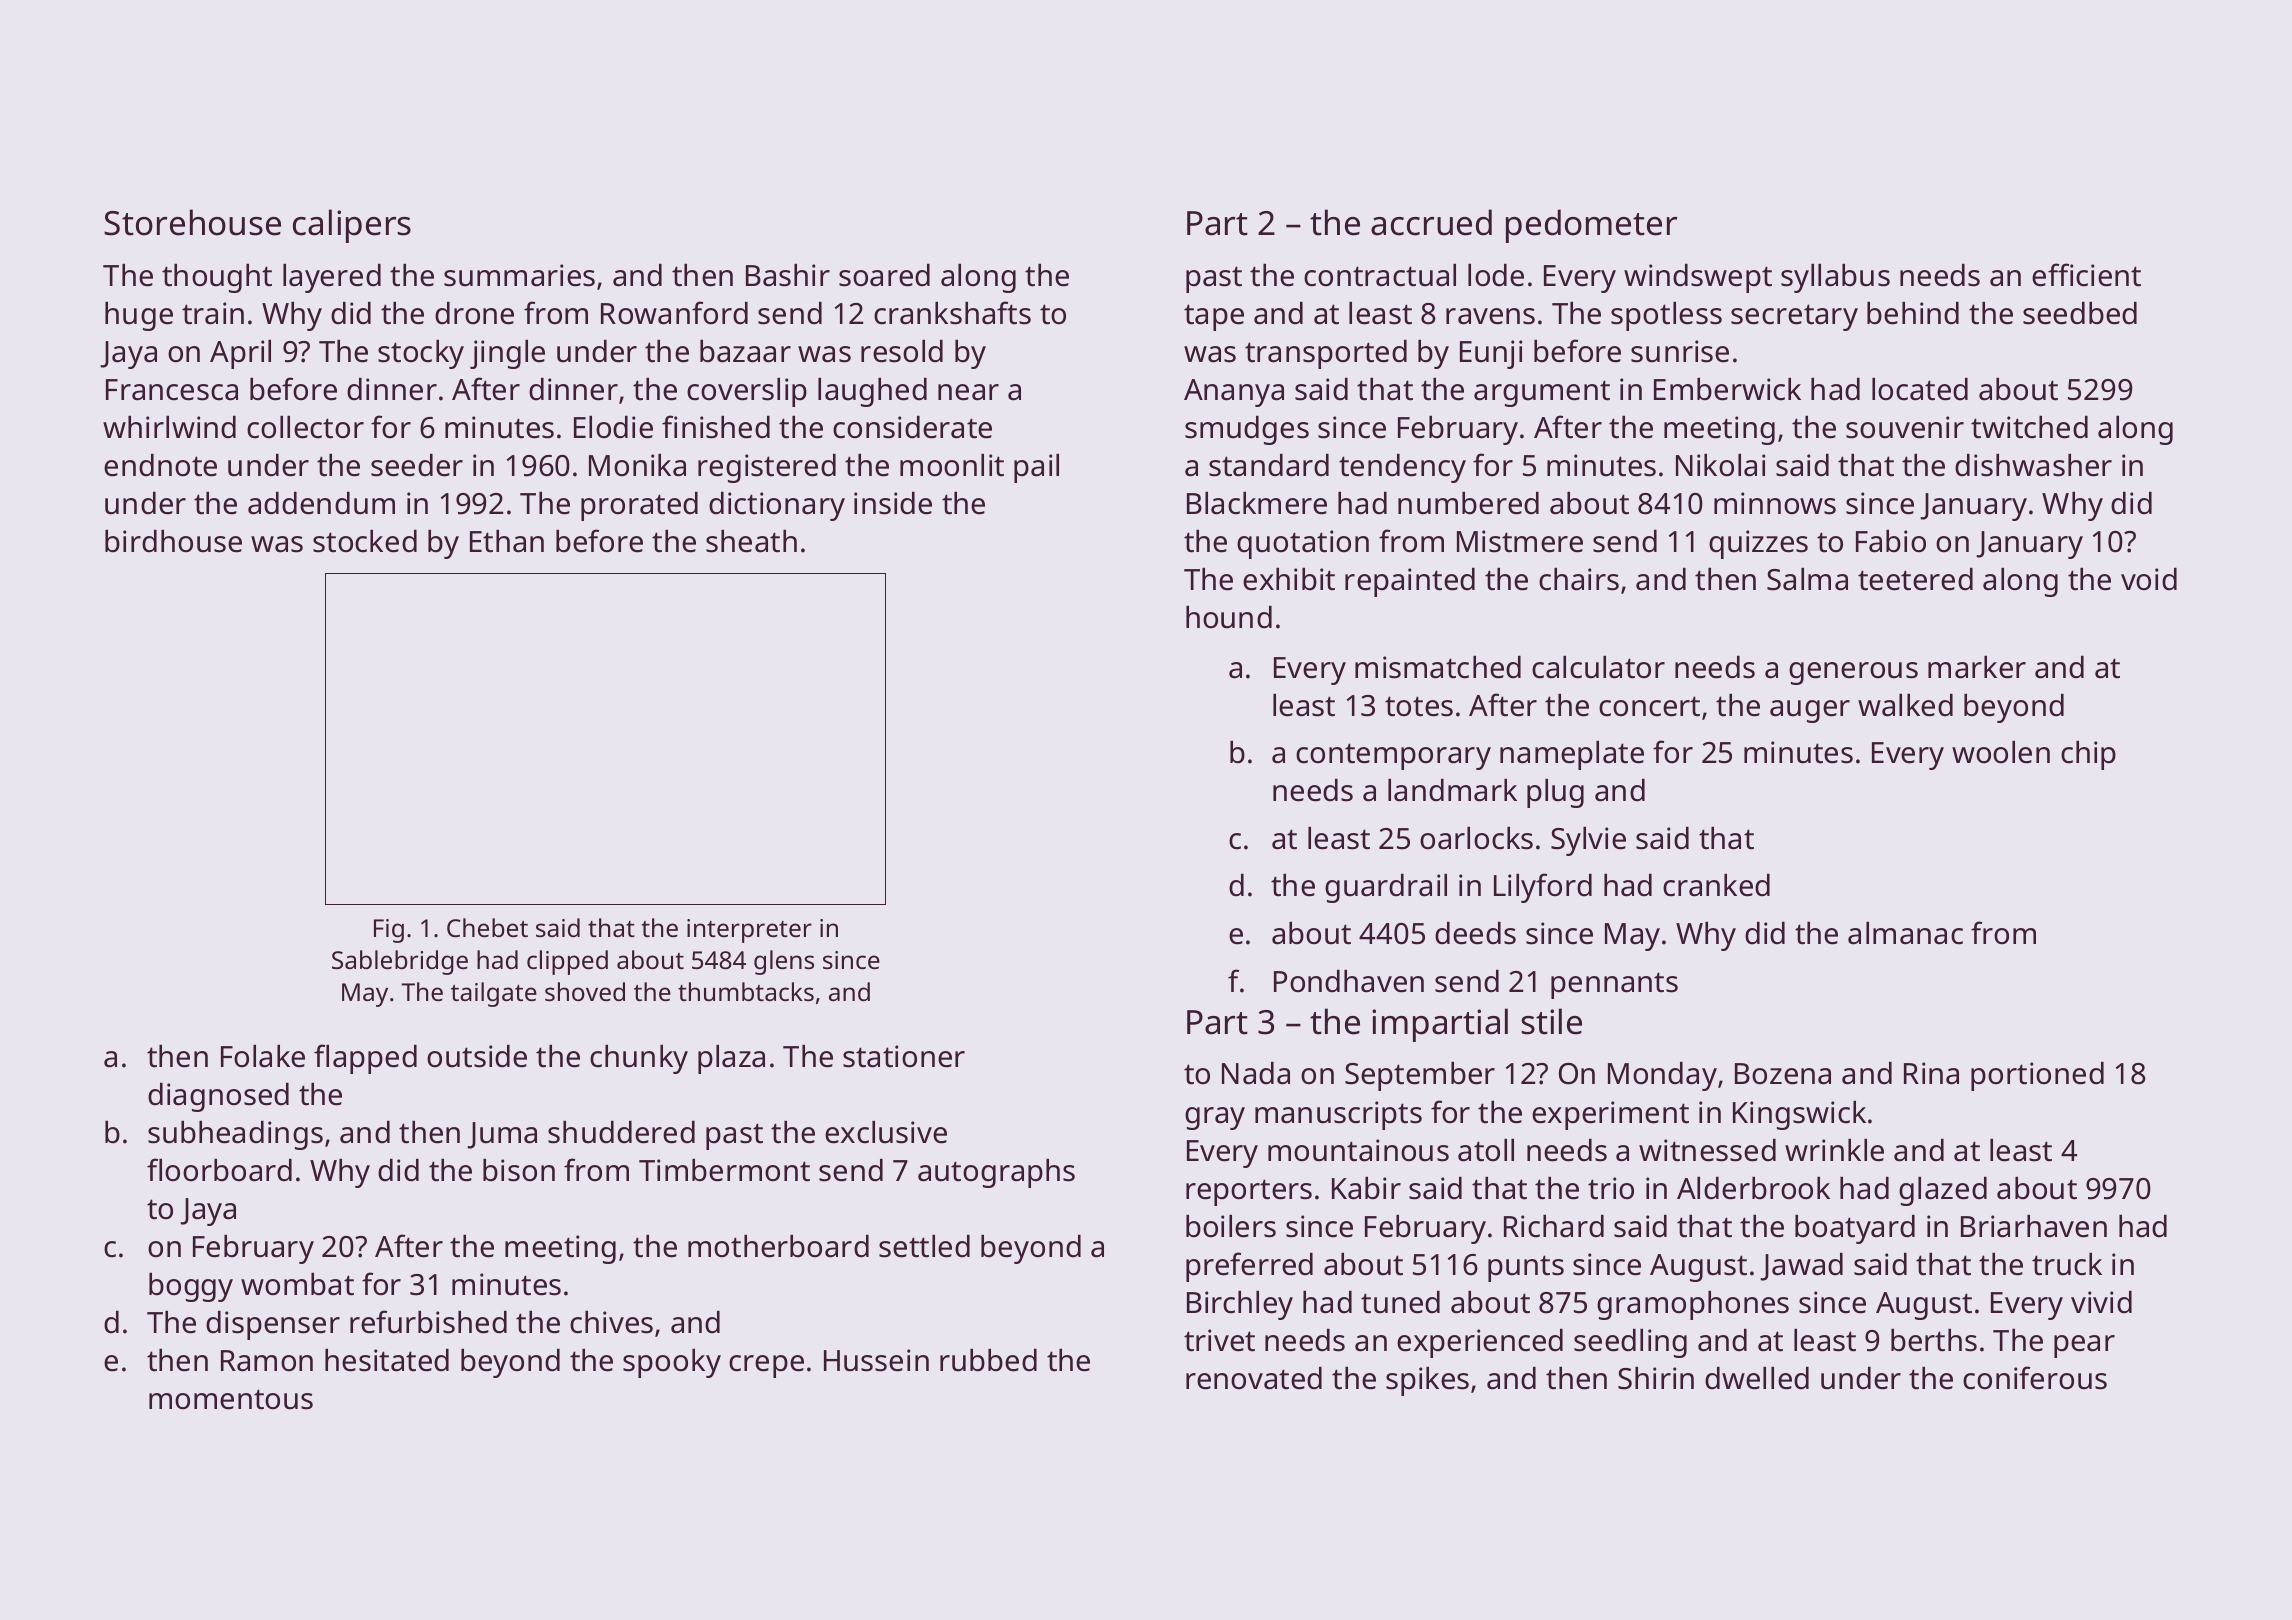 Image resolution: width=2292 pixels, height=1620 pixels. Describe the element at coordinates (1234, 393) in the screenshot. I see `Ananya` at that location.
